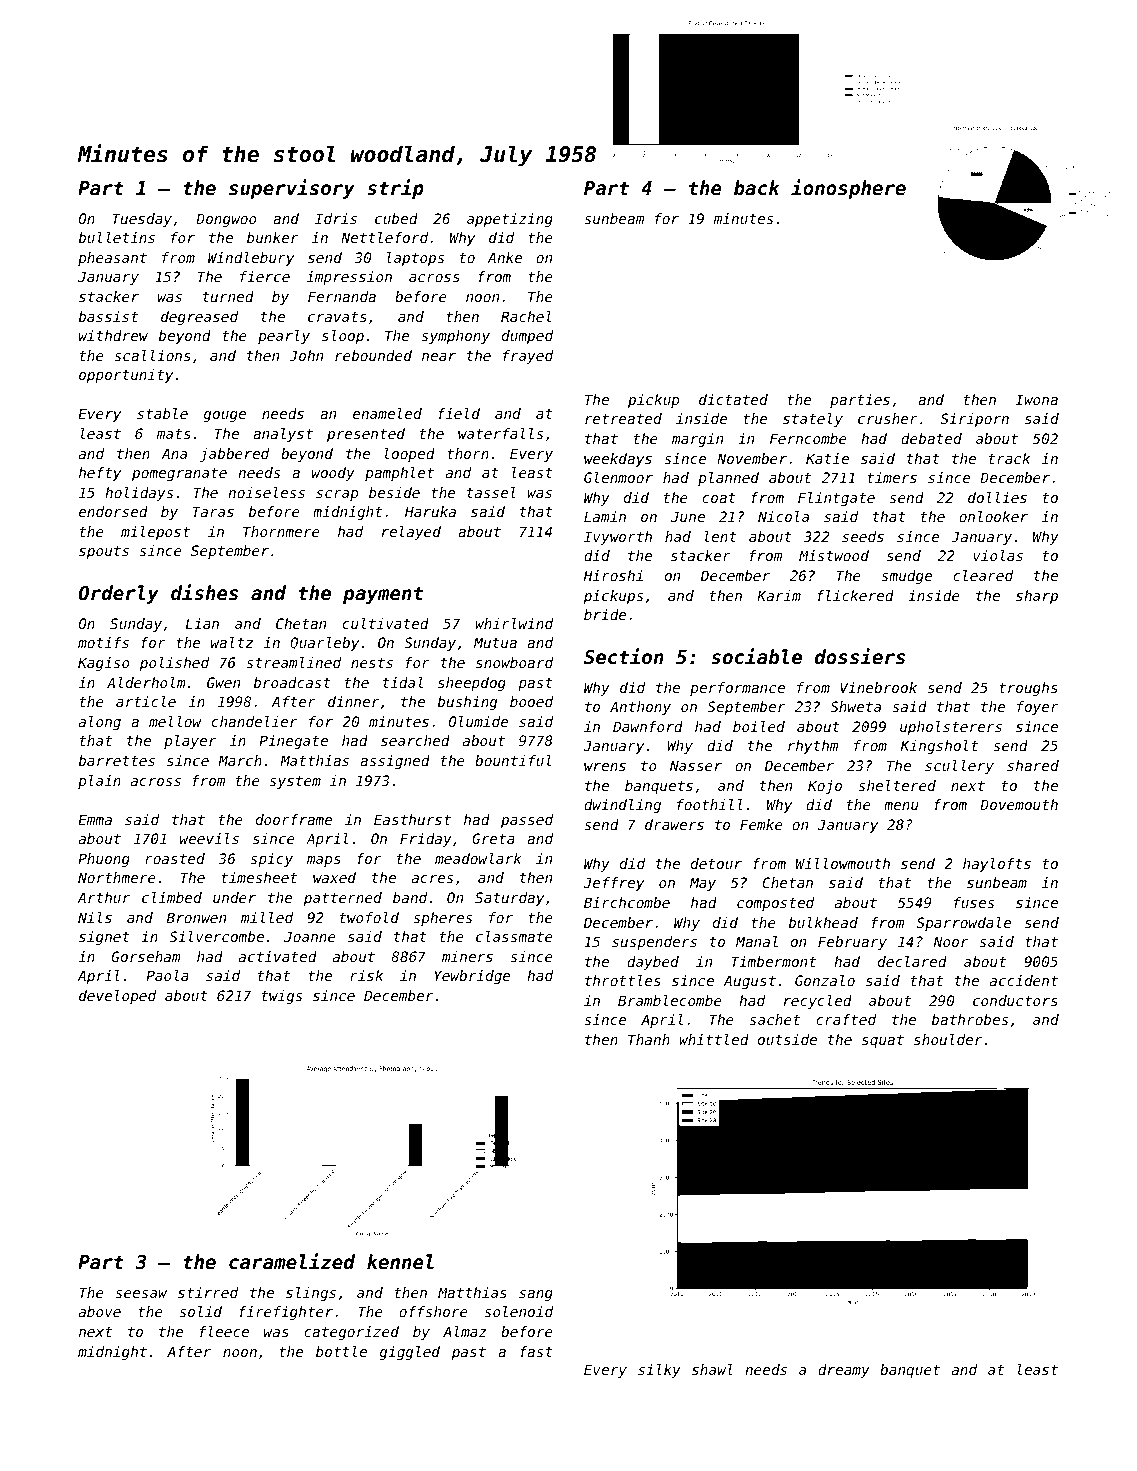 The image size is (1137, 1471). What do you see at coordinates (341, 1351) in the screenshot?
I see `bottle` at bounding box center [341, 1351].
